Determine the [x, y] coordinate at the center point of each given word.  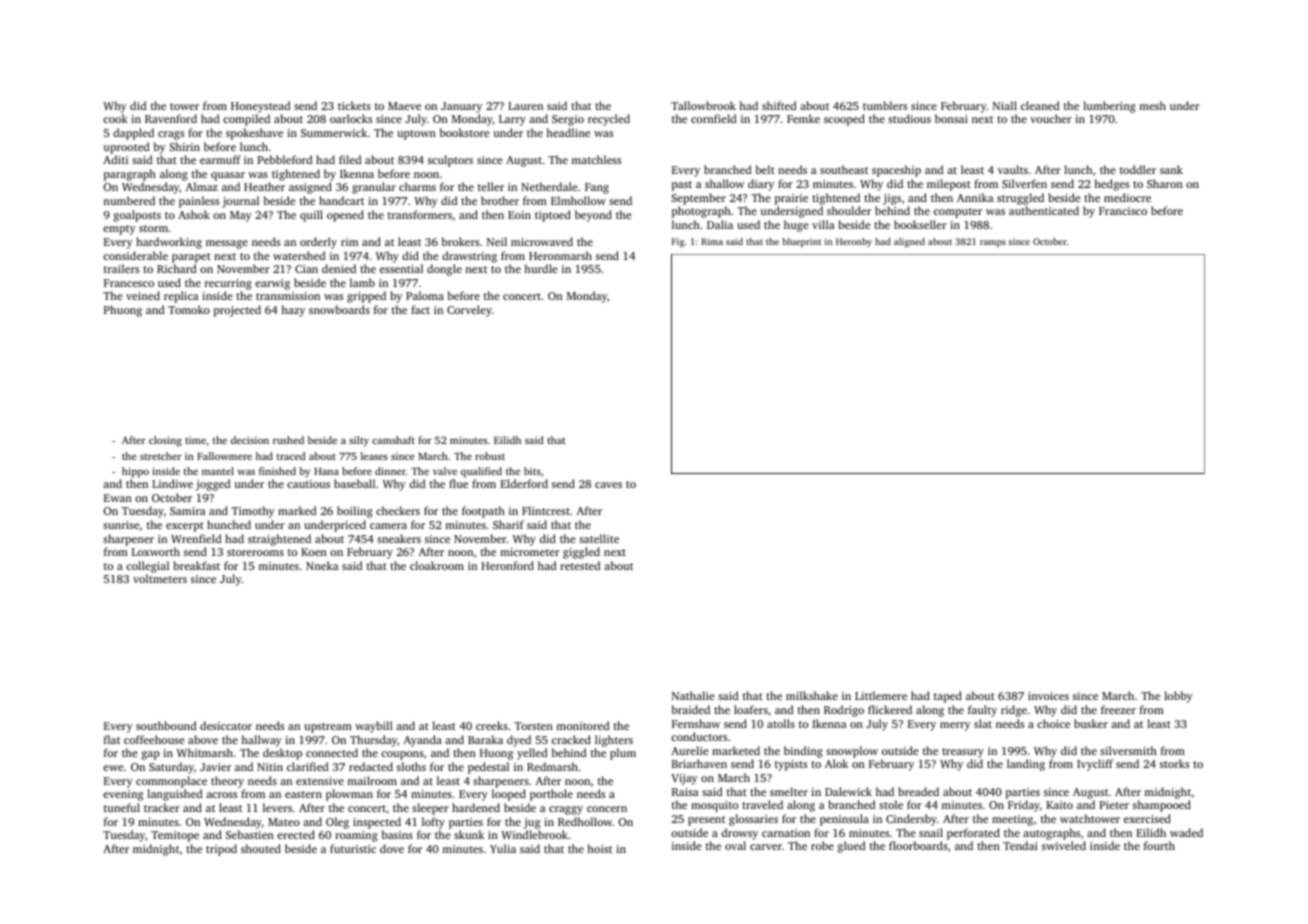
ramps [993, 243]
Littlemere [881, 695]
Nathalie [693, 695]
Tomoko [189, 309]
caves [608, 485]
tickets [354, 105]
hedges [1112, 185]
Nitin [270, 767]
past [682, 186]
